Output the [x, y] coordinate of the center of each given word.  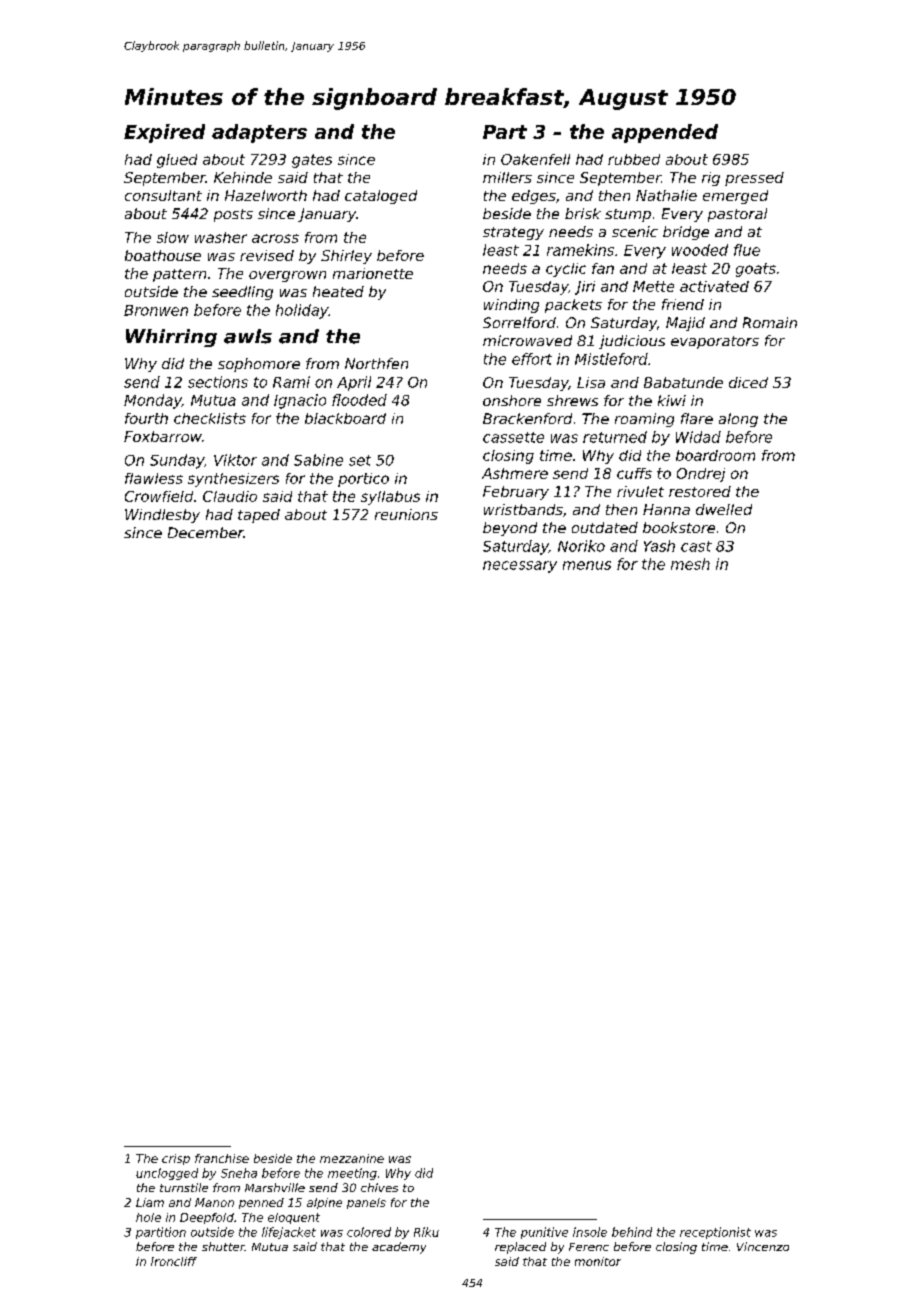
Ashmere [515, 473]
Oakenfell [535, 159]
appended [665, 133]
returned [615, 437]
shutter [223, 1246]
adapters [259, 133]
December [206, 532]
